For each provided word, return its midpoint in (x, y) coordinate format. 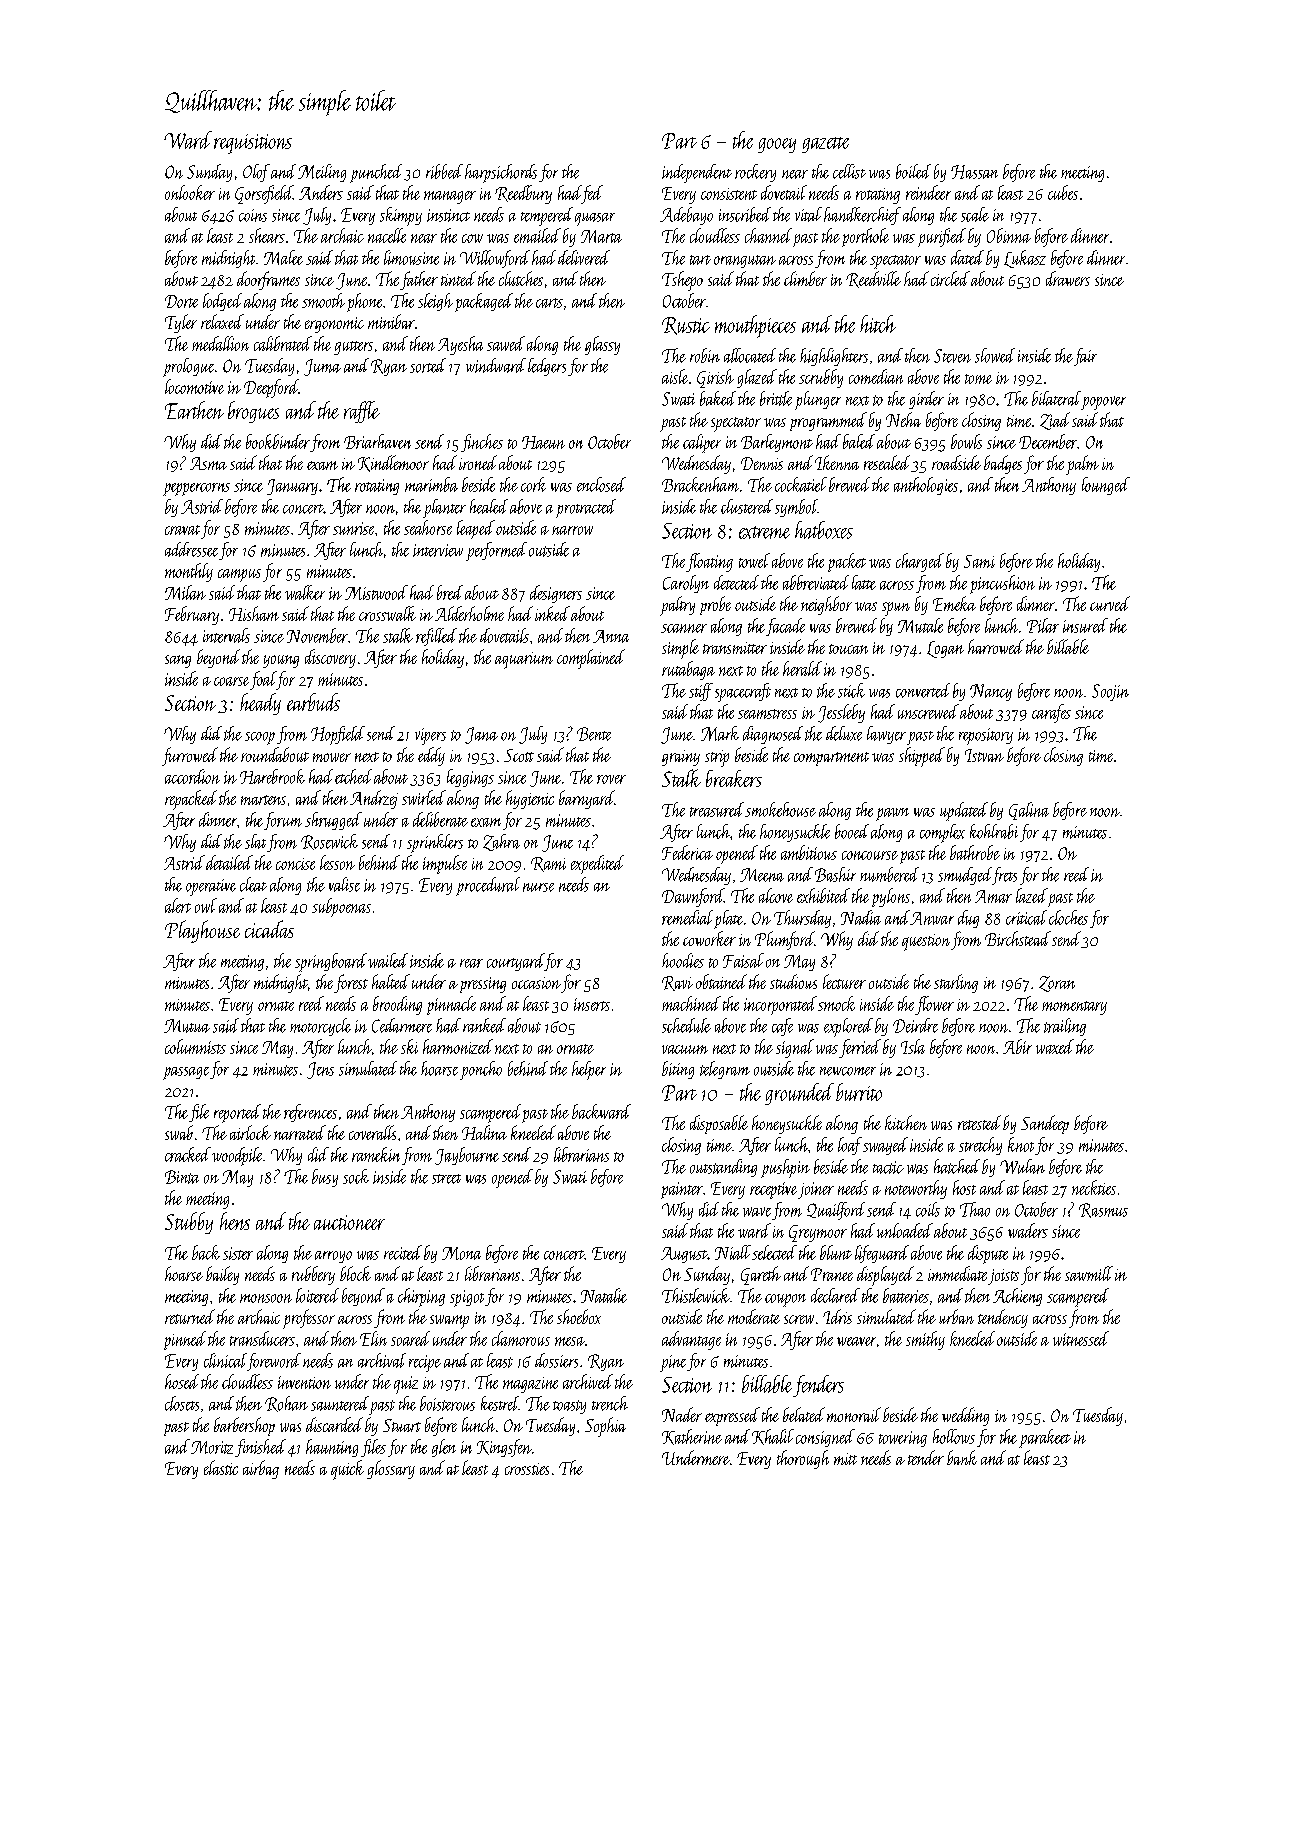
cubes (1063, 192)
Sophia (605, 1427)
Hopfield (338, 735)
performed (496, 551)
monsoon (266, 1298)
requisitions (253, 144)
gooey (777, 145)
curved (1110, 603)
